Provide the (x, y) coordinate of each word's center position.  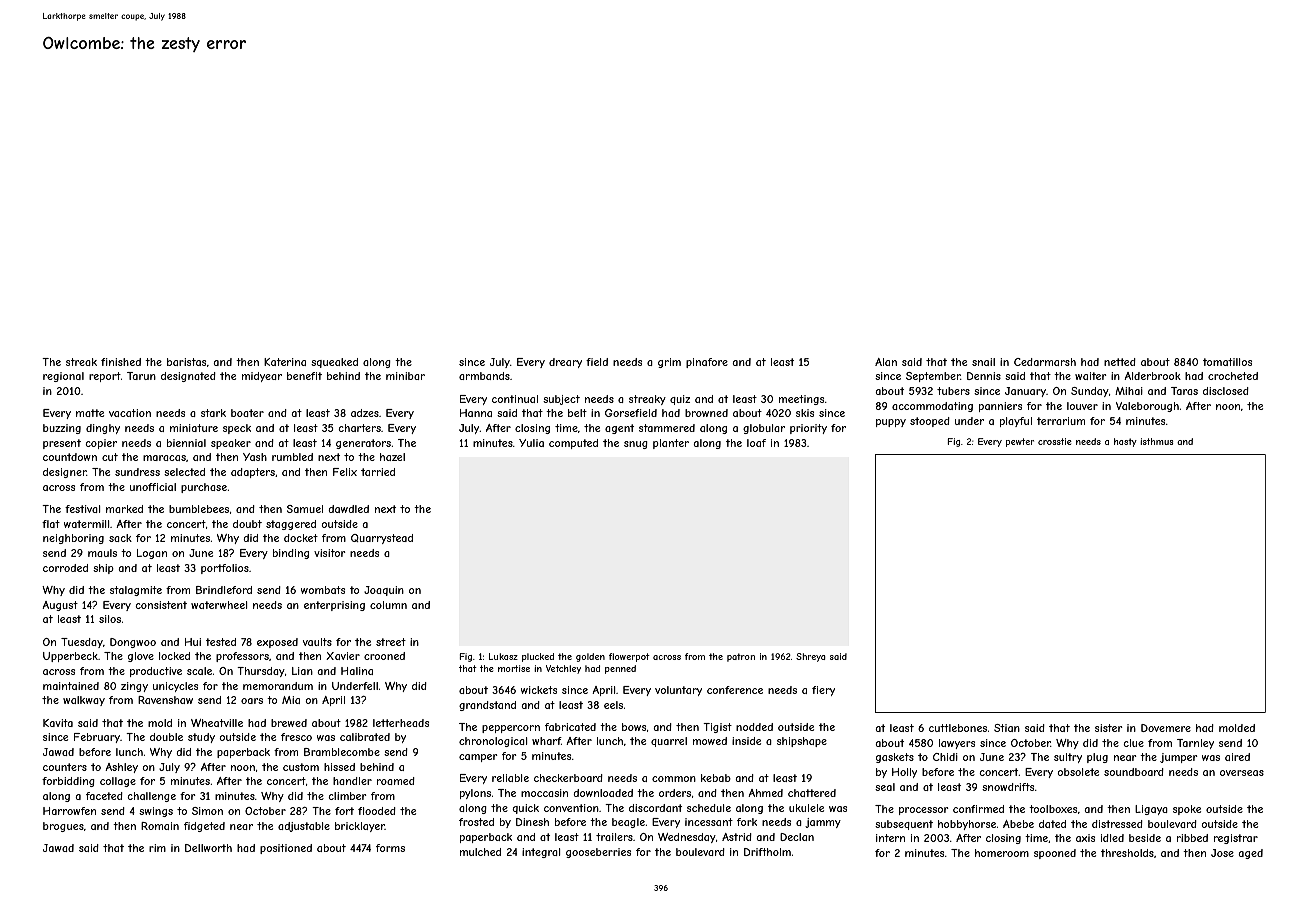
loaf (756, 443)
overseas (1242, 773)
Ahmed (765, 793)
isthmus (1156, 441)
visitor (330, 553)
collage (118, 782)
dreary (565, 363)
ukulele (806, 808)
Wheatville (217, 723)
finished (121, 362)
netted (1120, 362)
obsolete (1078, 772)
